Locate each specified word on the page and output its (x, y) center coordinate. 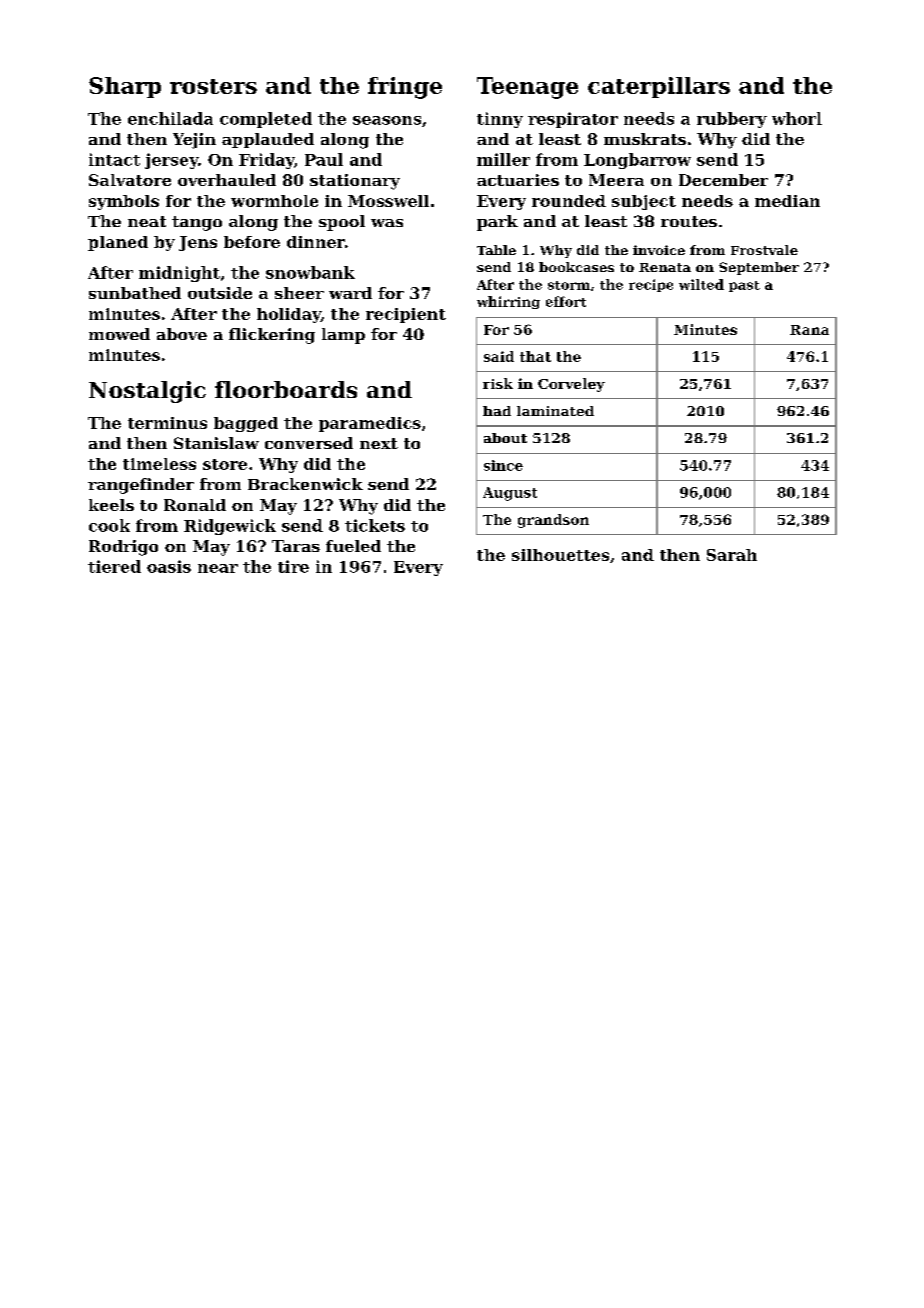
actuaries (518, 180)
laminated (555, 411)
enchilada (170, 118)
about (505, 438)
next (379, 443)
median (787, 201)
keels (111, 505)
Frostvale (764, 250)
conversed (309, 443)
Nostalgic (147, 392)
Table (496, 250)
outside (220, 293)
